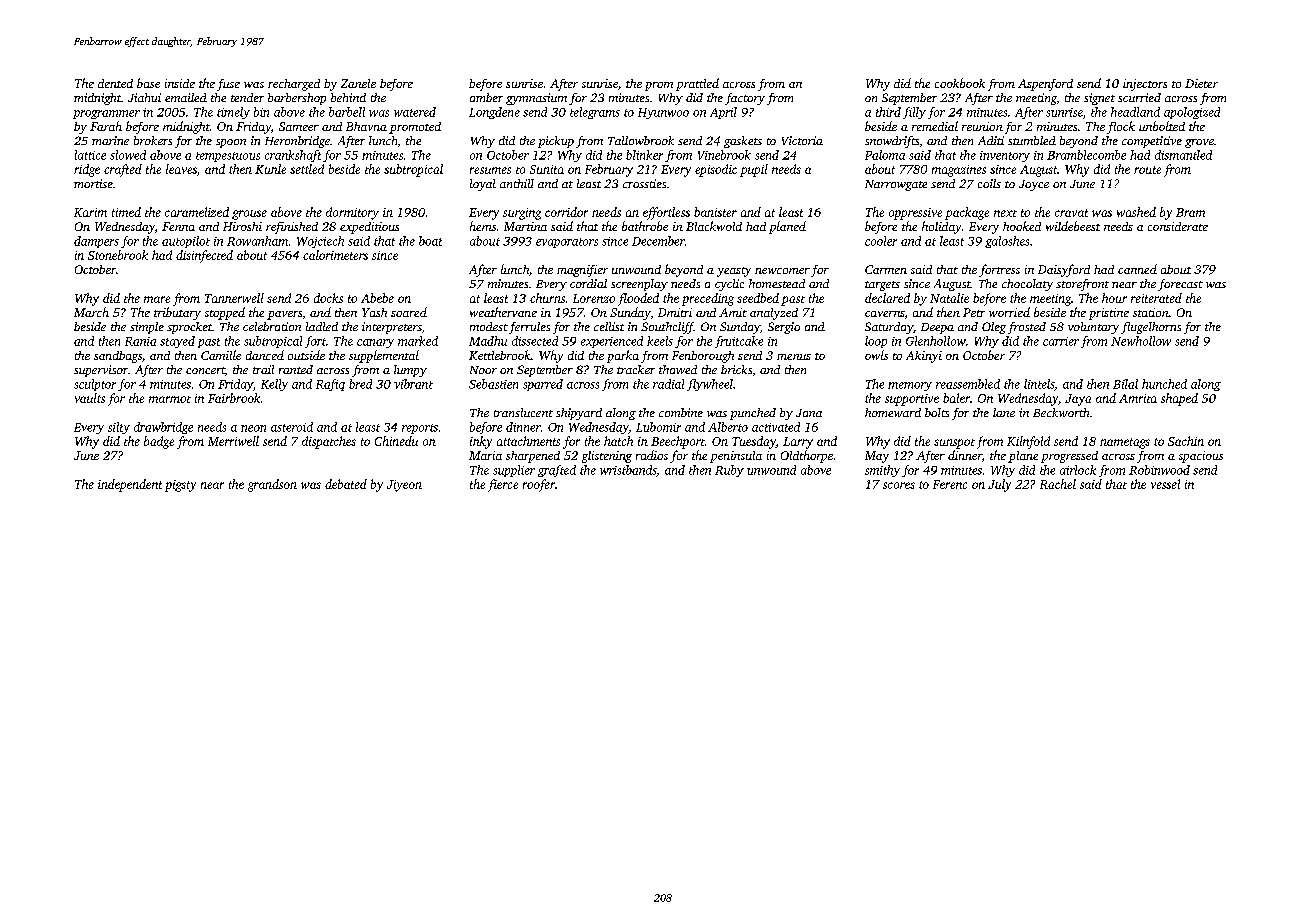  What do you see at coordinates (899, 485) in the screenshot?
I see `scores` at bounding box center [899, 485].
